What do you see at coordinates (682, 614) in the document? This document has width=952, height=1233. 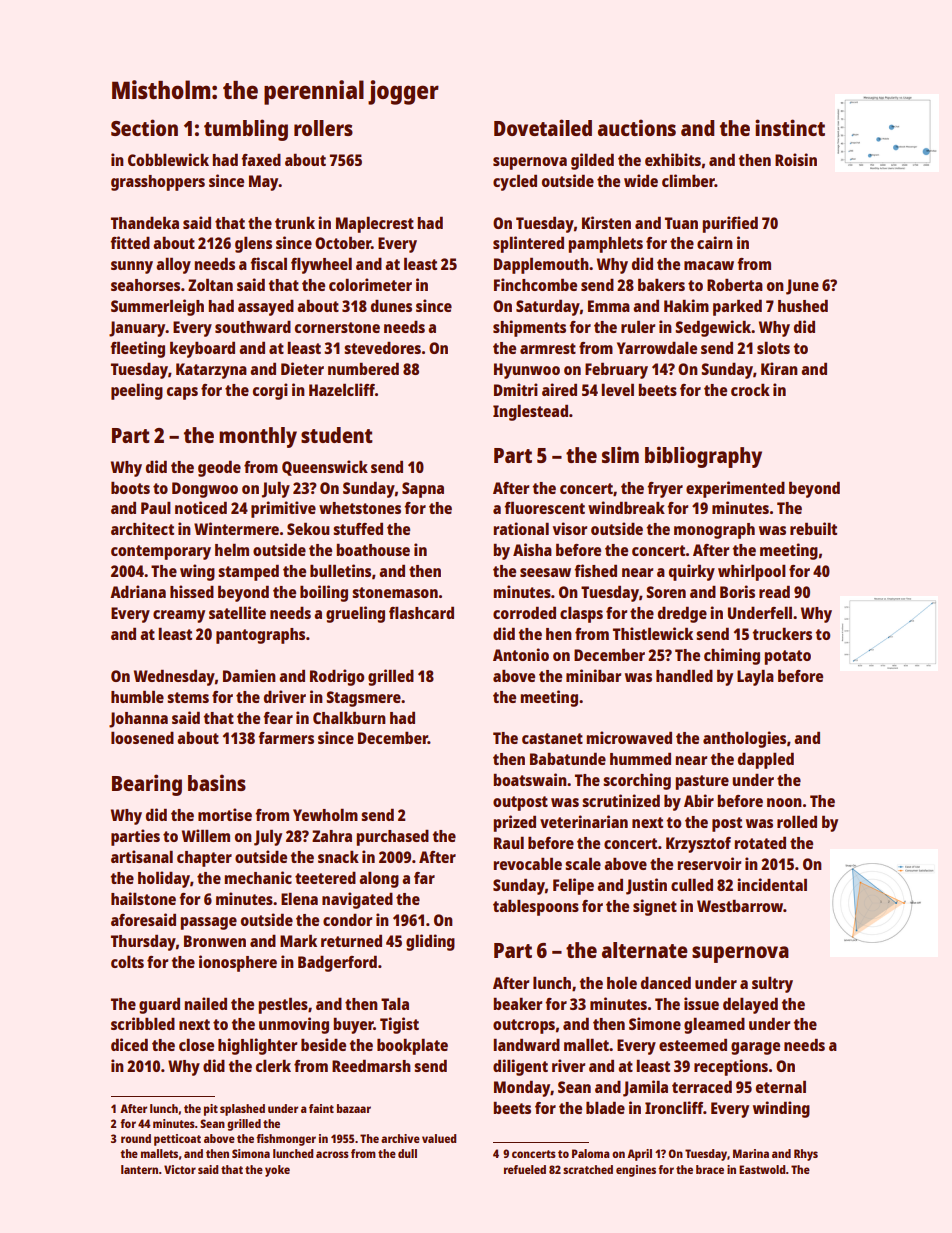 I see `dredge` at bounding box center [682, 614].
